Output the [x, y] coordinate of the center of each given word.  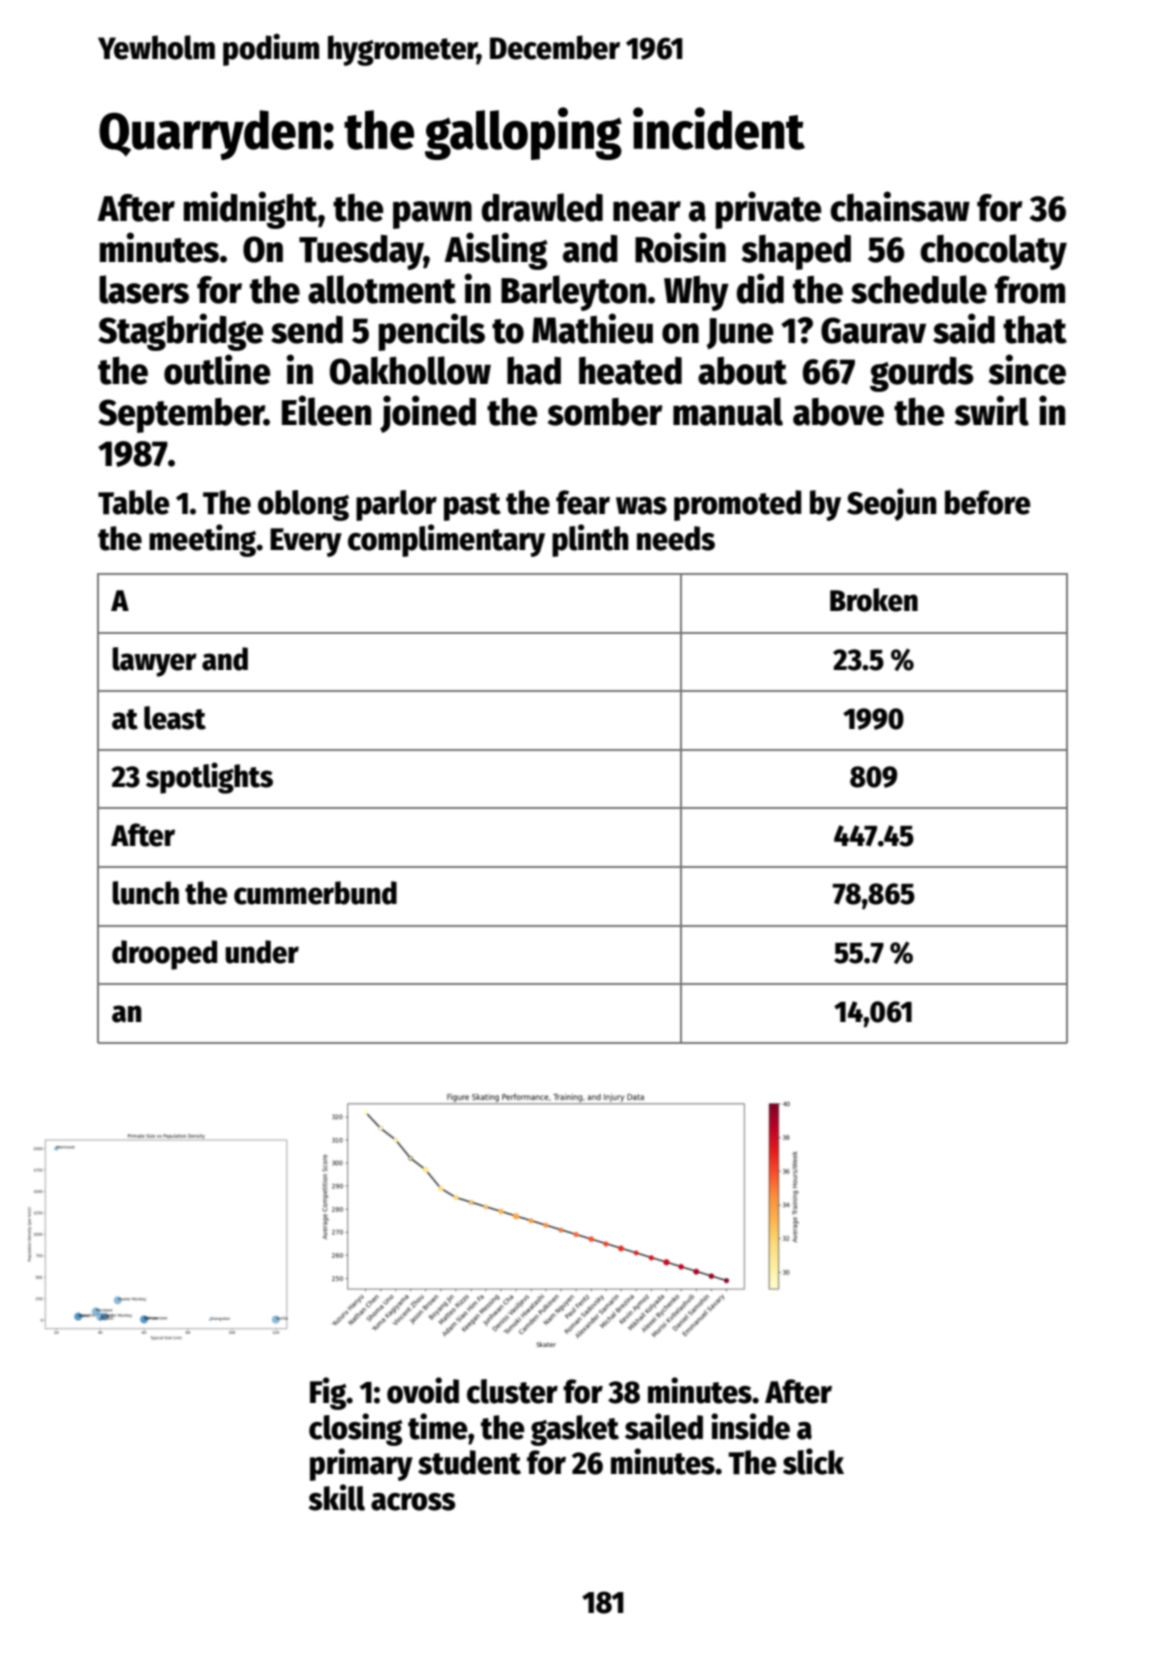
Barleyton [573, 293]
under [262, 952]
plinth [590, 540]
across [413, 1502]
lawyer [154, 662]
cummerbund [315, 893]
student [469, 1462]
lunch [145, 893]
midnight [251, 210]
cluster [512, 1391]
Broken [874, 600]
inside [750, 1426]
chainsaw [900, 206]
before [988, 502]
